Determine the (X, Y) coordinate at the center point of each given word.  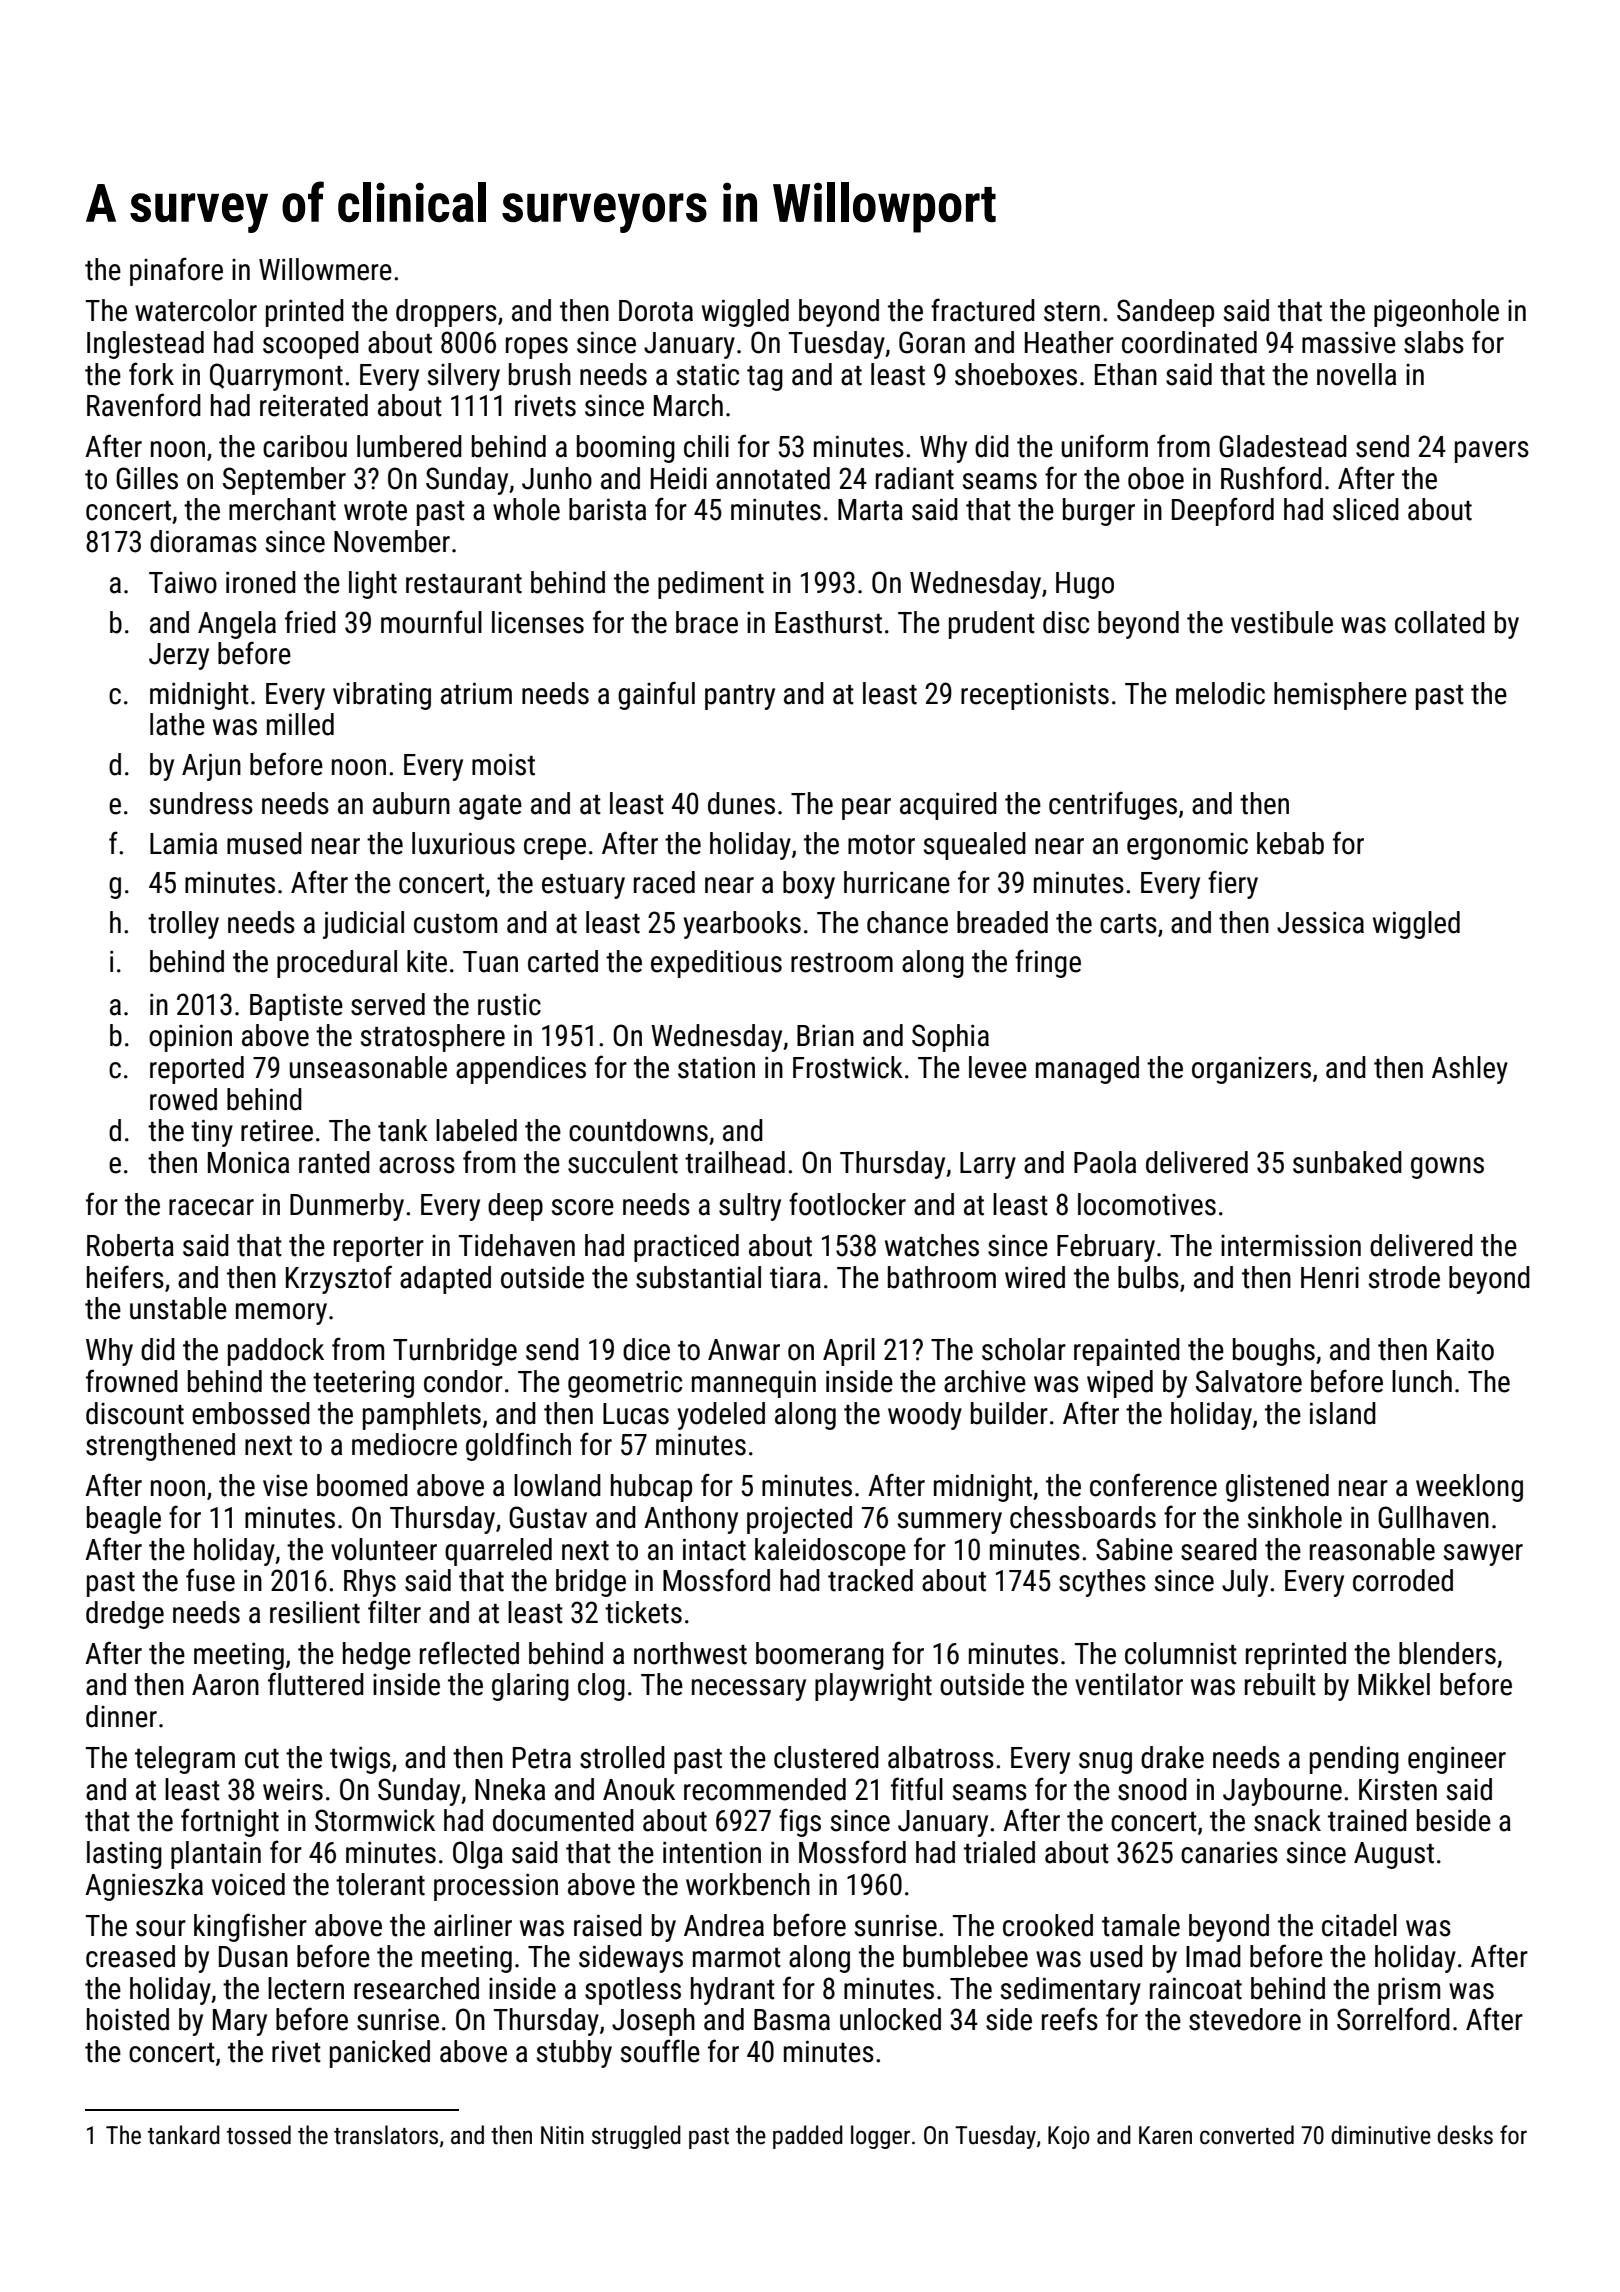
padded (808, 2137)
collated (1440, 622)
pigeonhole (1436, 313)
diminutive (1381, 2135)
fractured (983, 310)
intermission (1291, 1245)
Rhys (370, 1583)
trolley (183, 925)
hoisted (128, 2019)
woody (925, 1416)
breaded (1002, 922)
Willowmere (325, 269)
